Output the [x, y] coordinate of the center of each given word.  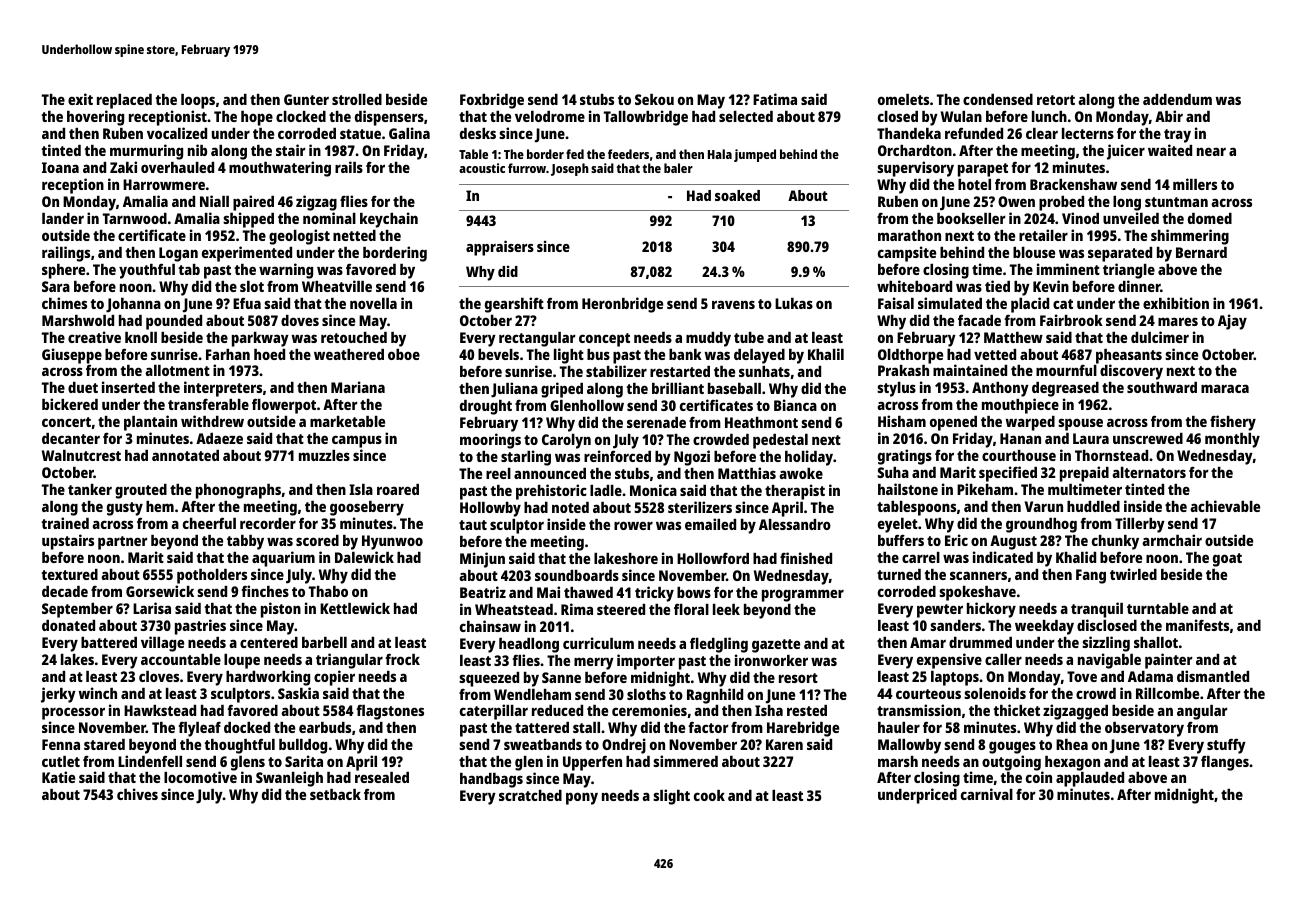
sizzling [1106, 644]
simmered [685, 761]
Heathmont [761, 422]
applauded [1090, 779]
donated [68, 625]
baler [678, 168]
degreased [1065, 389]
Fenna [61, 744]
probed [1061, 203]
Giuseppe [72, 356]
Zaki [123, 167]
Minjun [482, 560]
